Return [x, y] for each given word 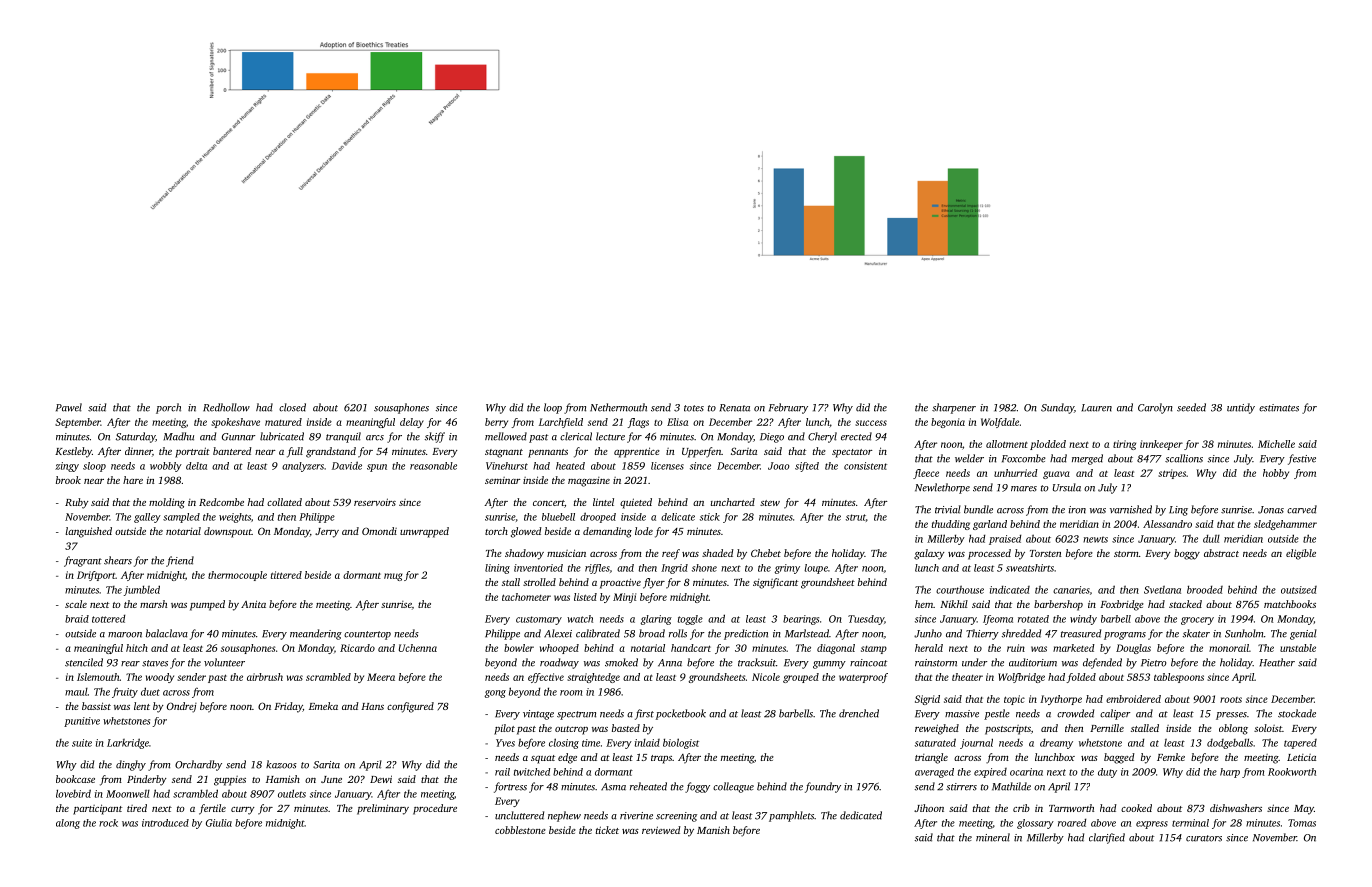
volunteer [224, 662]
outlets [292, 793]
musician [566, 553]
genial [1303, 634]
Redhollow [226, 407]
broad [652, 633]
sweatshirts [1030, 568]
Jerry [327, 533]
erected [856, 436]
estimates [1279, 408]
